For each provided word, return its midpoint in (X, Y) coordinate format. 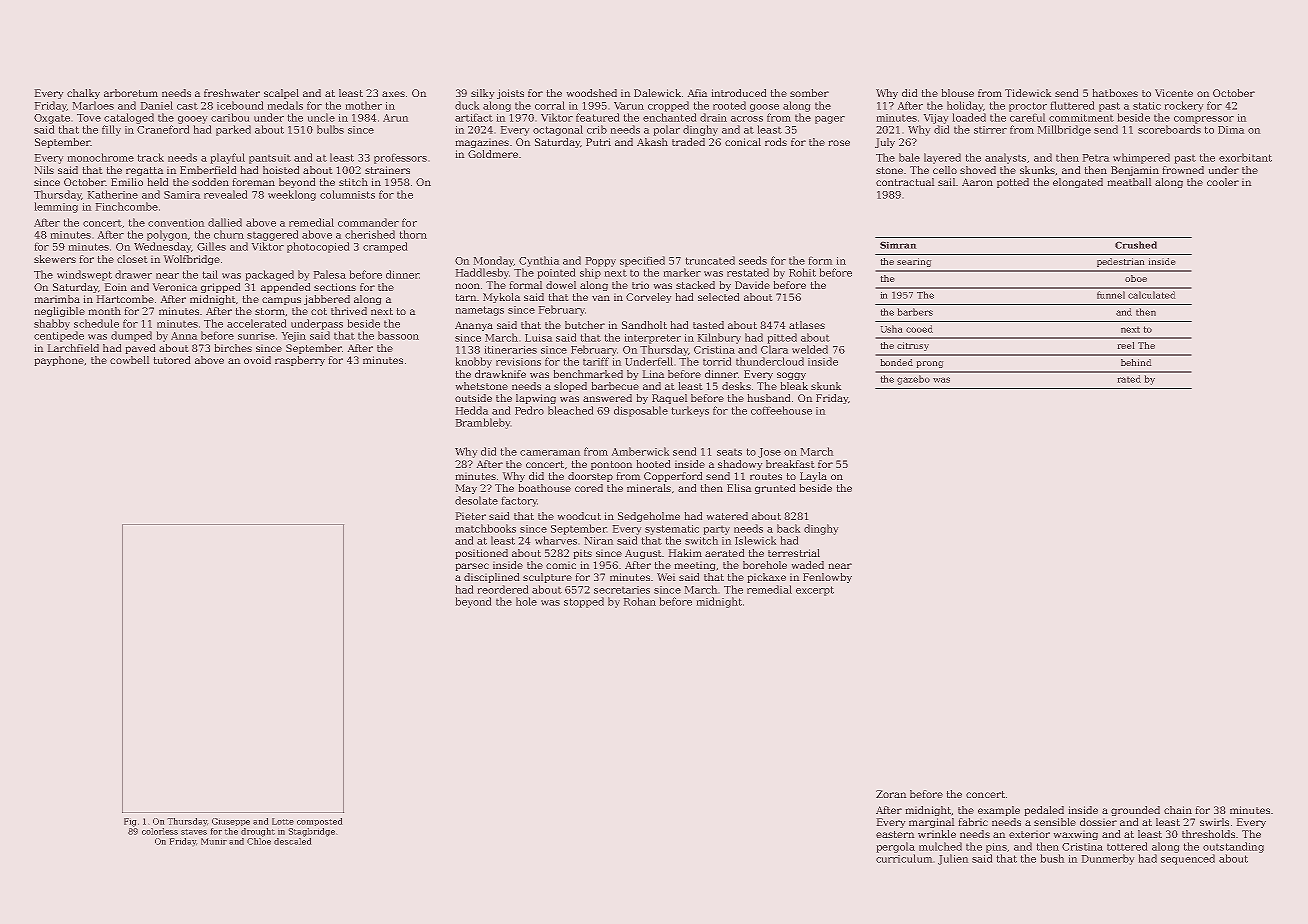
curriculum (904, 858)
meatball (1129, 182)
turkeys (690, 411)
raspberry (300, 361)
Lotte (283, 821)
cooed (919, 329)
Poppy (600, 262)
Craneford (163, 129)
